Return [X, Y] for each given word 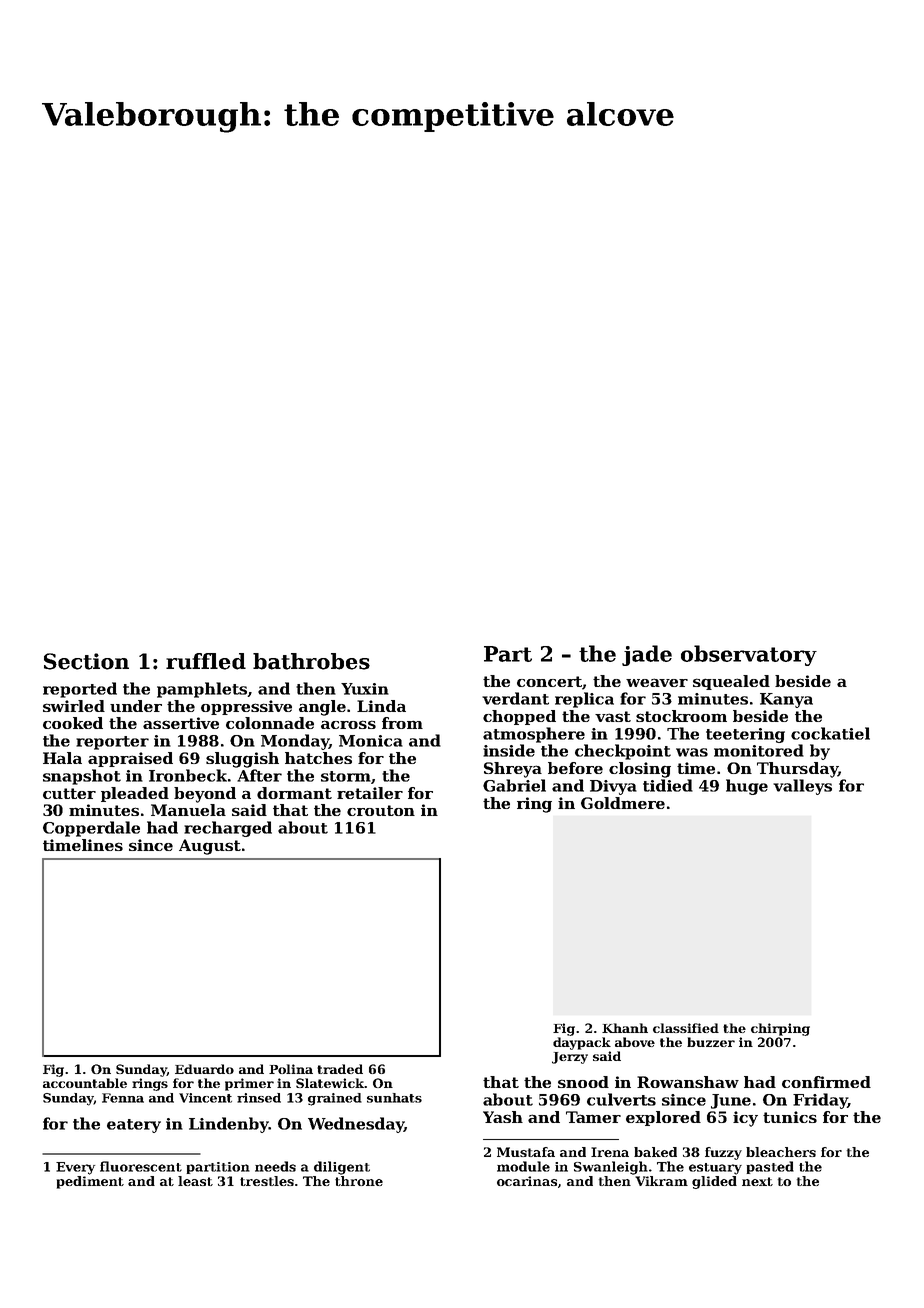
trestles [267, 1181]
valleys [802, 787]
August [210, 847]
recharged [228, 829]
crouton [381, 810]
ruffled [206, 661]
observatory [749, 655]
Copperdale [91, 829]
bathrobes [311, 661]
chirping [780, 1029]
